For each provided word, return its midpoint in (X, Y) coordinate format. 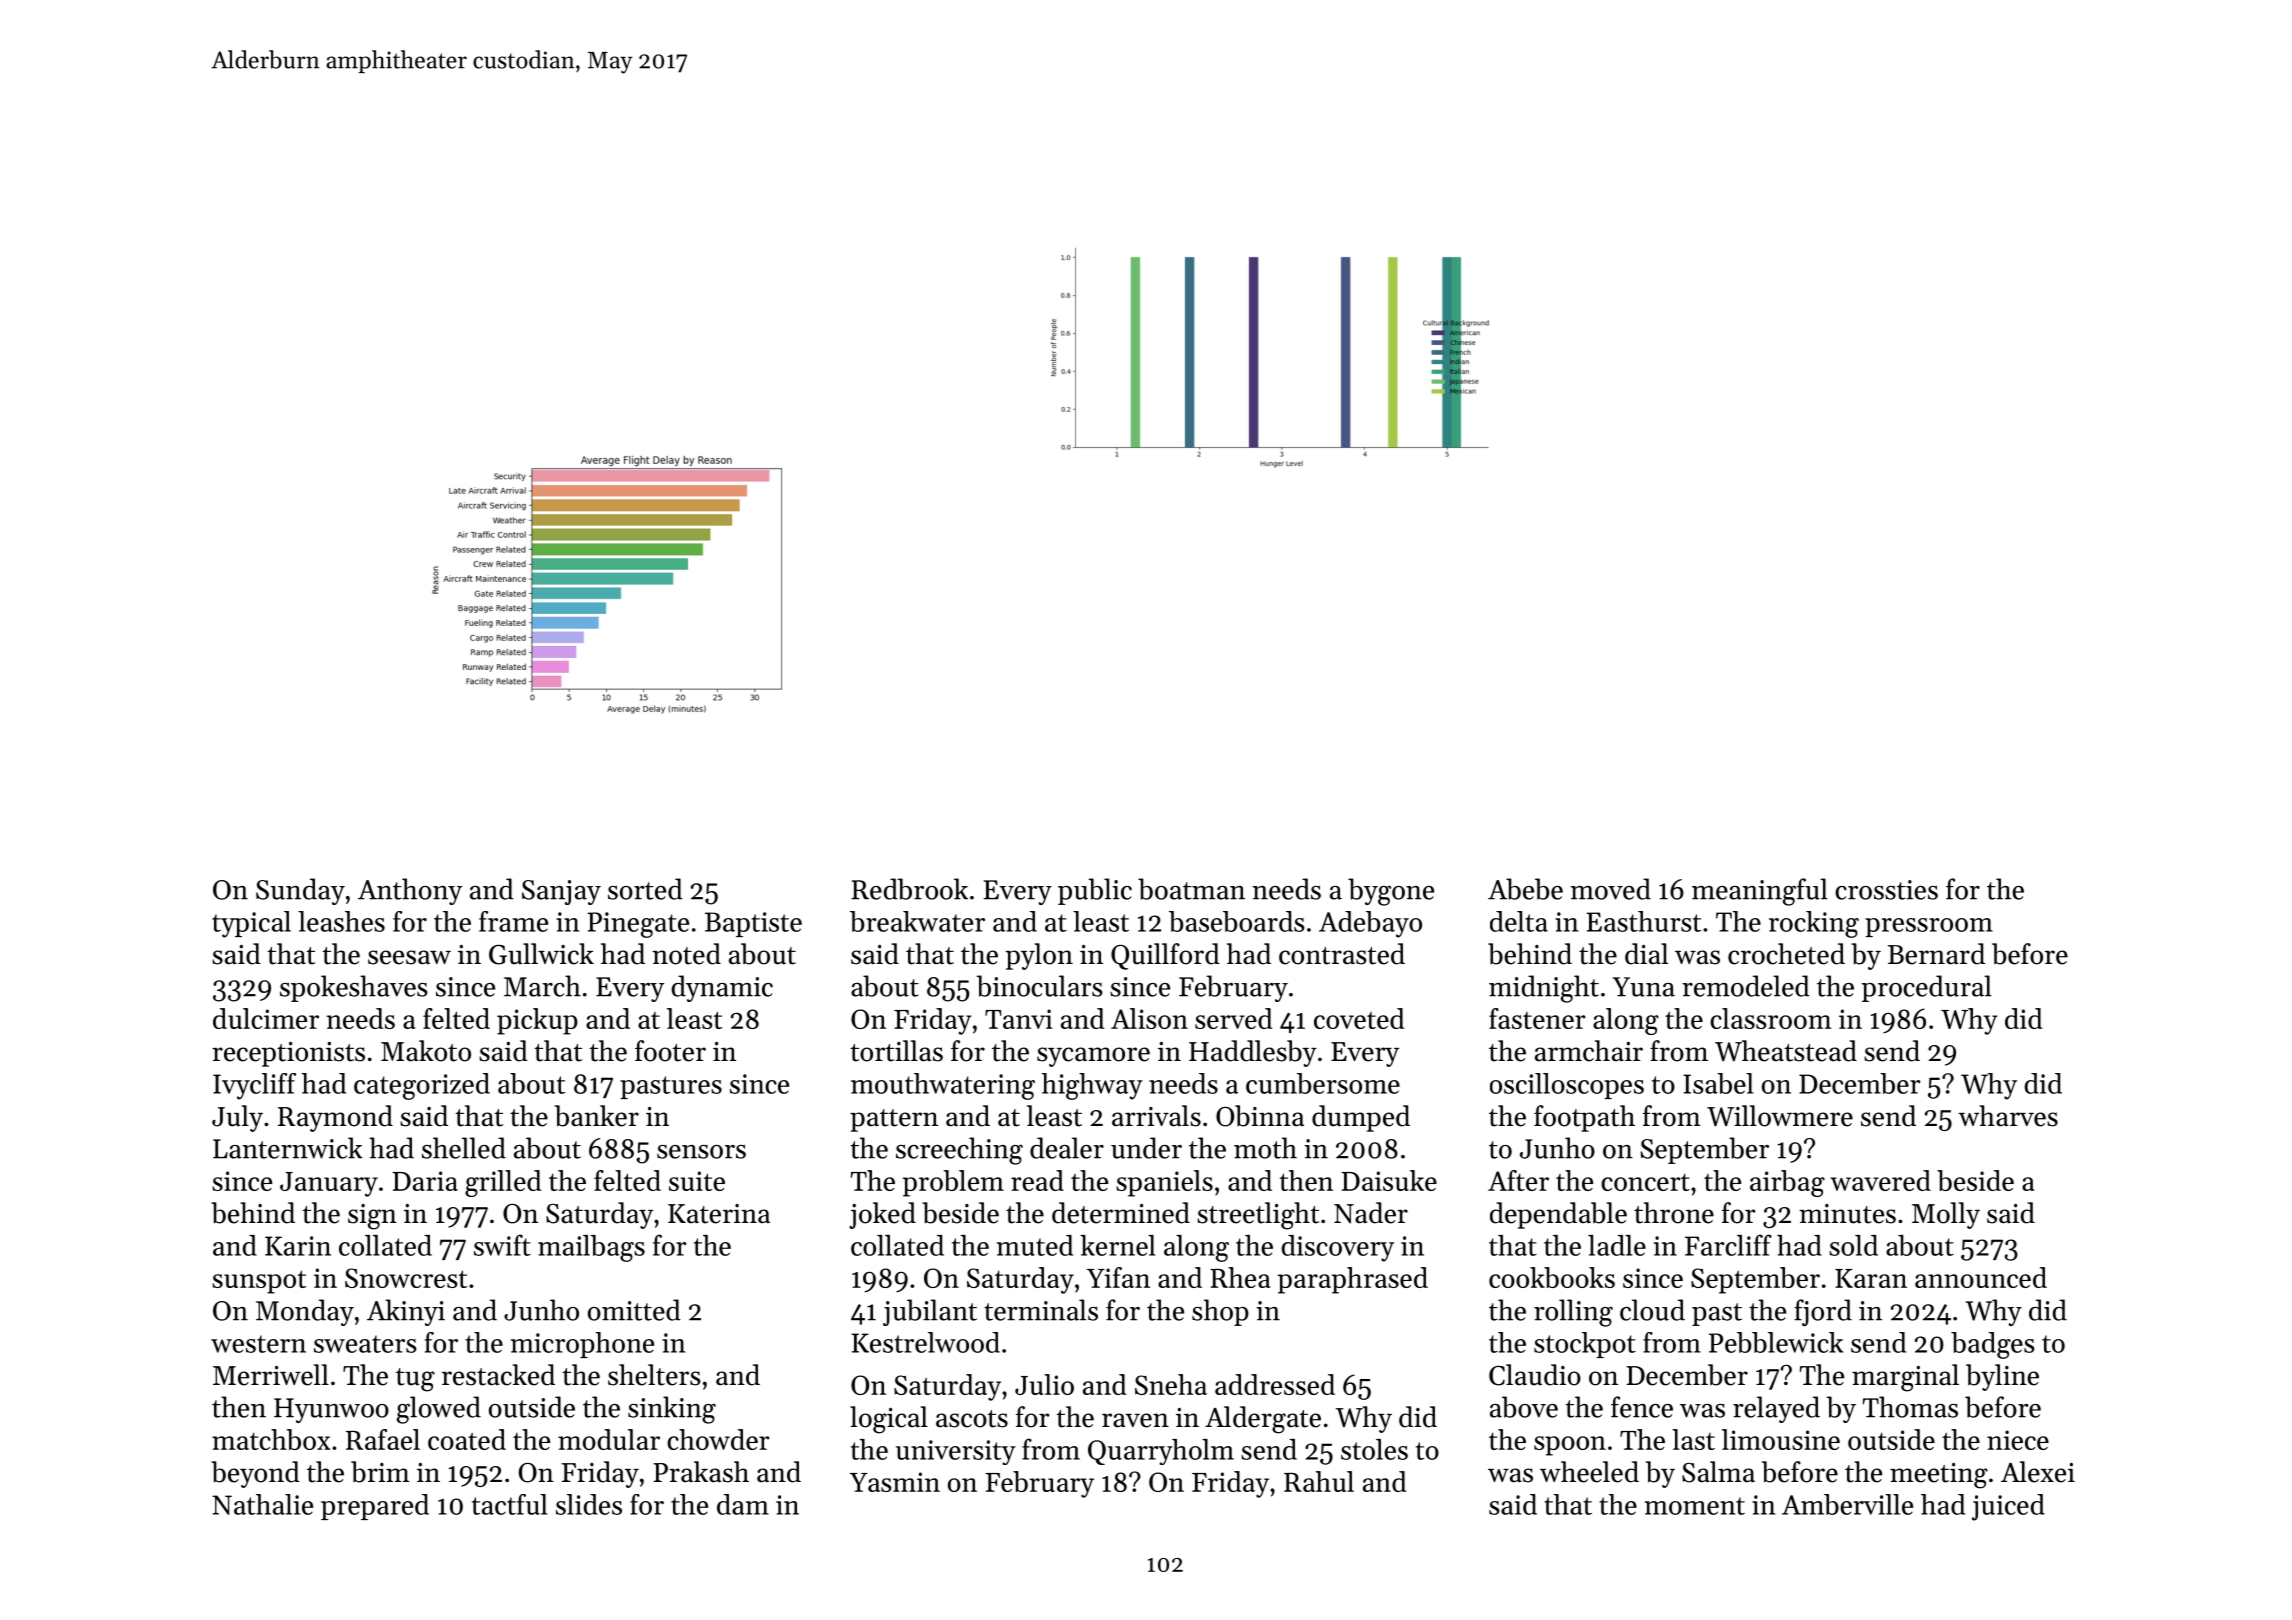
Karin (298, 1246)
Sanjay (561, 892)
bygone (1391, 892)
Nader (1371, 1213)
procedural (1927, 988)
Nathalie (262, 1504)
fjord (1823, 1312)
